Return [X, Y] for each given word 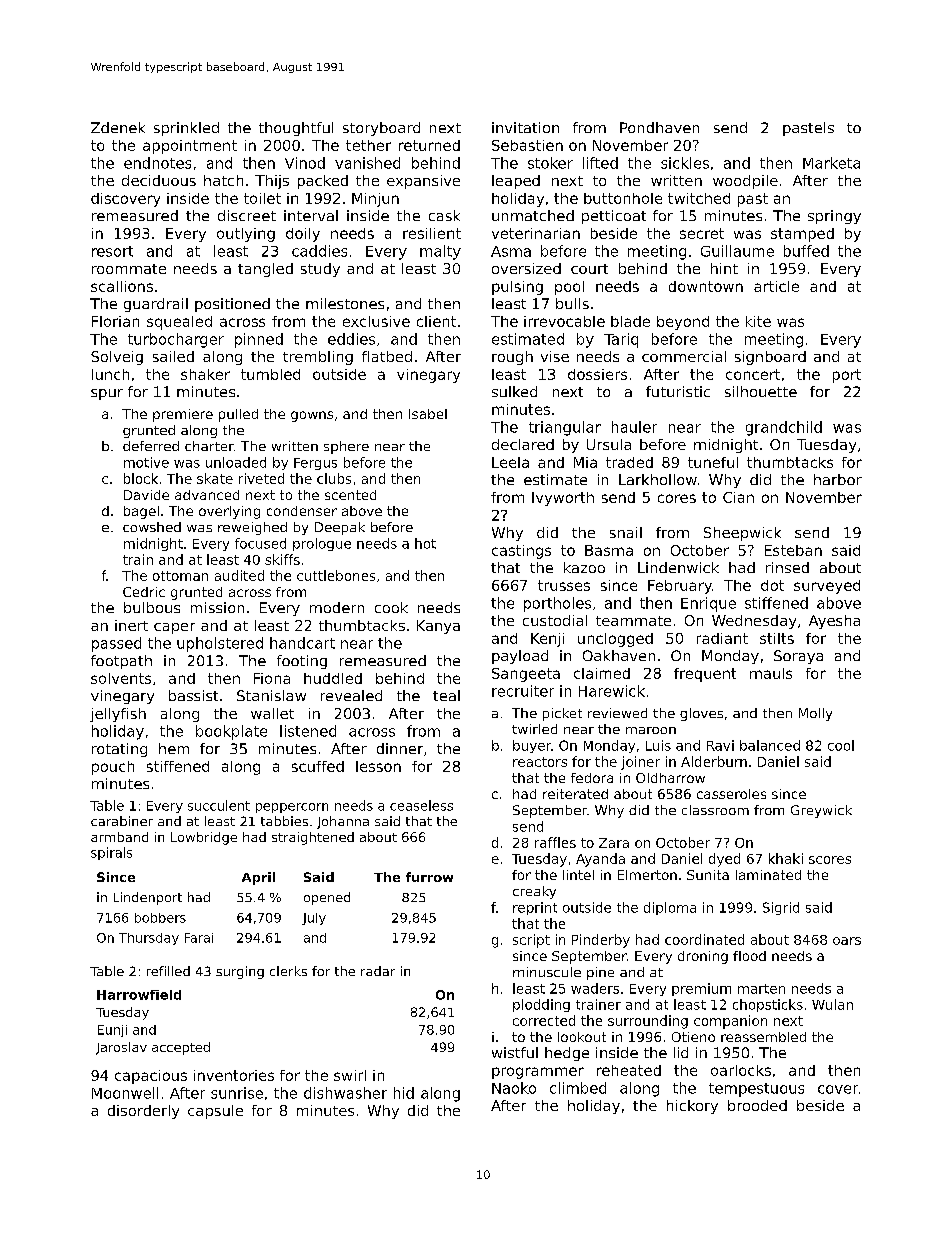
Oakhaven [619, 655]
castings [521, 552]
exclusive [376, 321]
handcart [302, 643]
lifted [600, 163]
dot [772, 585]
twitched [699, 198]
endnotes [157, 163]
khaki [786, 858]
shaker [205, 374]
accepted [181, 1048]
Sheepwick [742, 534]
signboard [770, 358]
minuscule [547, 972]
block [141, 478]
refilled [168, 971]
